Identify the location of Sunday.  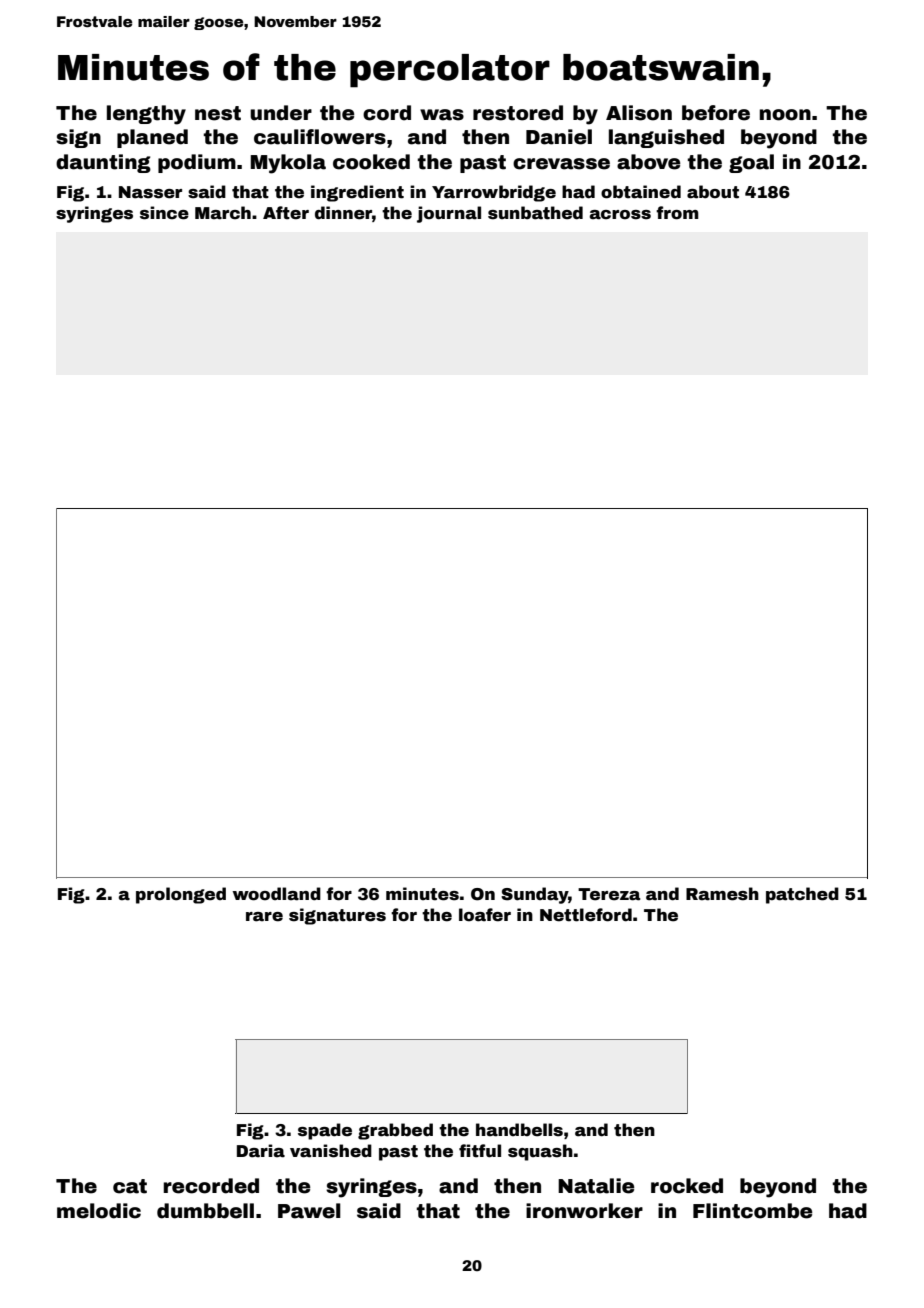
(534, 895).
